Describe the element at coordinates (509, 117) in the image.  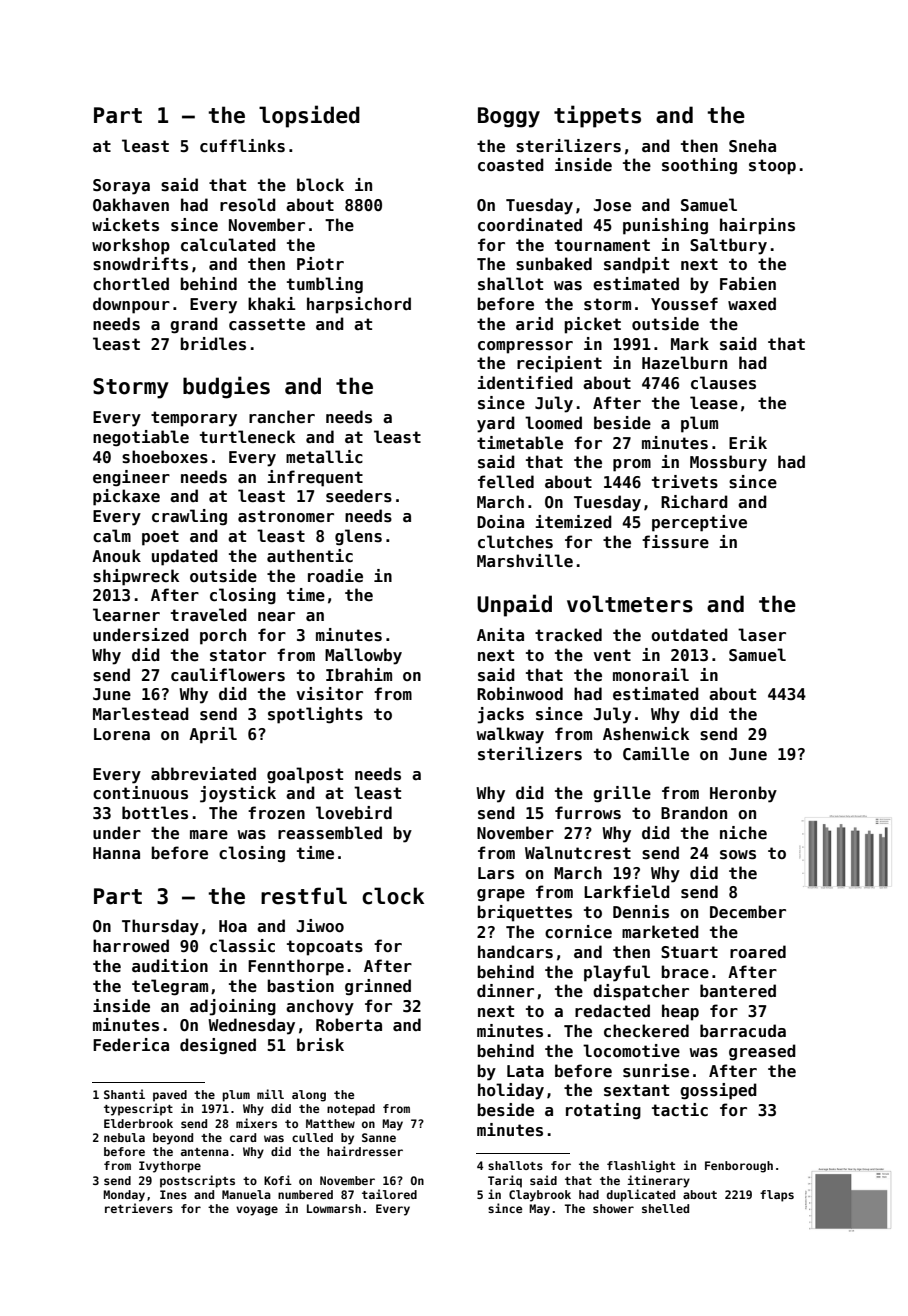
I see `Boggy` at that location.
